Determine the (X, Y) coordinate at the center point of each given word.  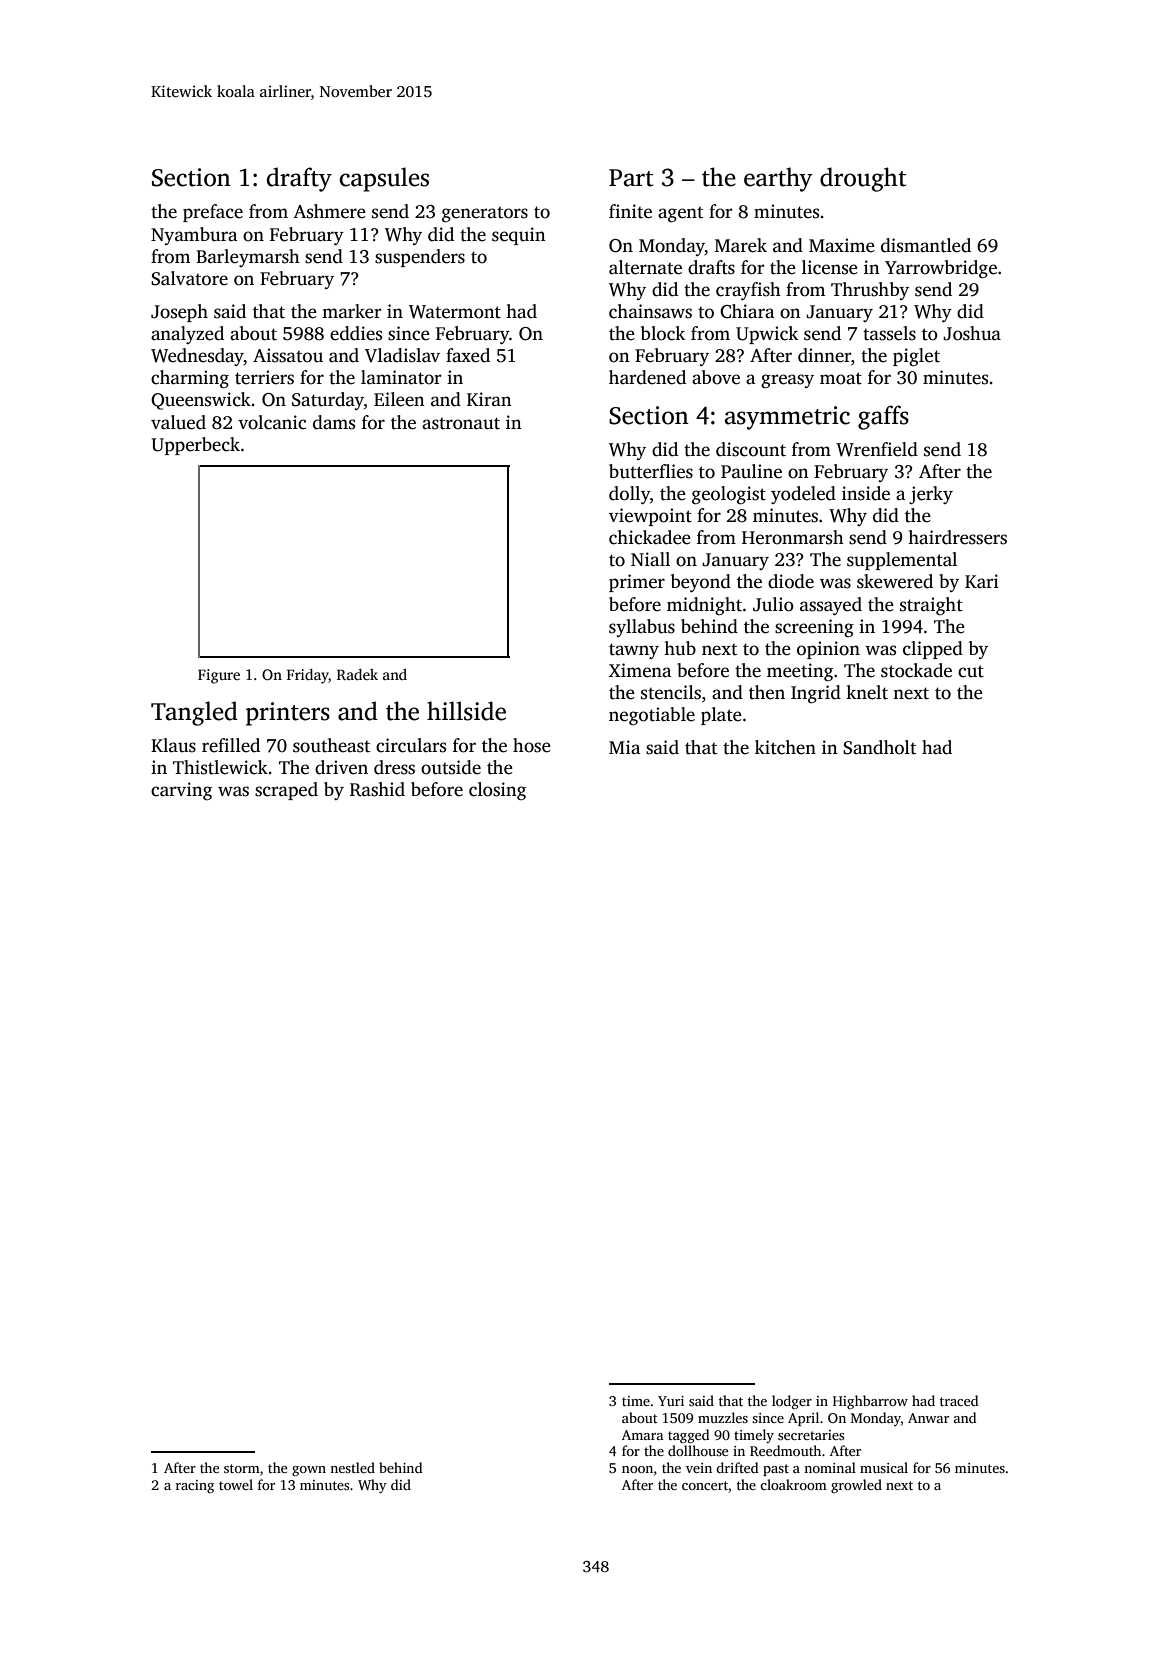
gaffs (883, 417)
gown (309, 1471)
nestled (352, 1467)
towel (236, 1484)
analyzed (187, 335)
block (663, 333)
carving (181, 791)
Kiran (489, 399)
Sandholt (879, 747)
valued (178, 422)
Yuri (671, 1401)
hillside (466, 711)
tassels (889, 333)
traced (959, 1400)
